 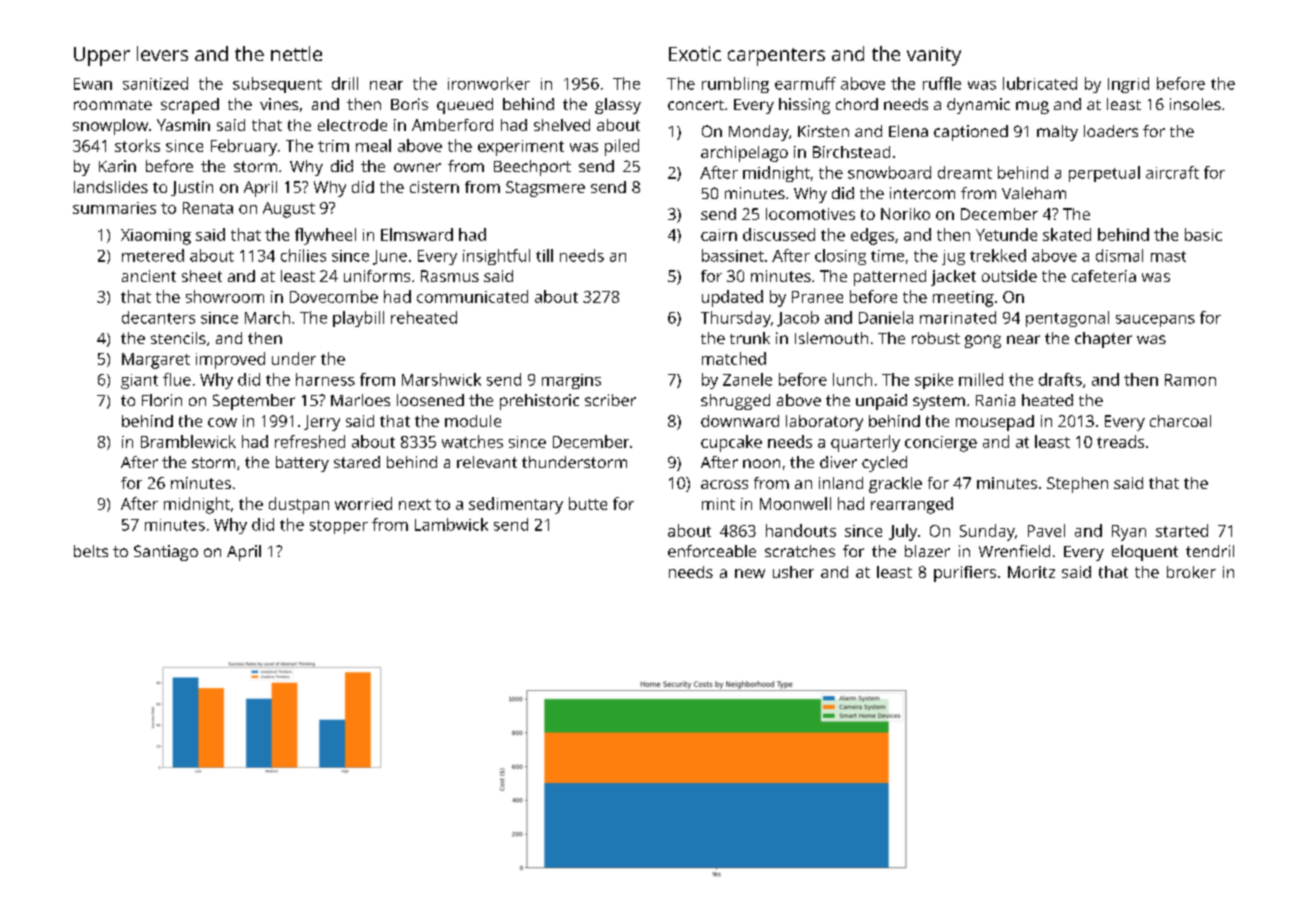 I want to click on dreamt, so click(x=965, y=172).
